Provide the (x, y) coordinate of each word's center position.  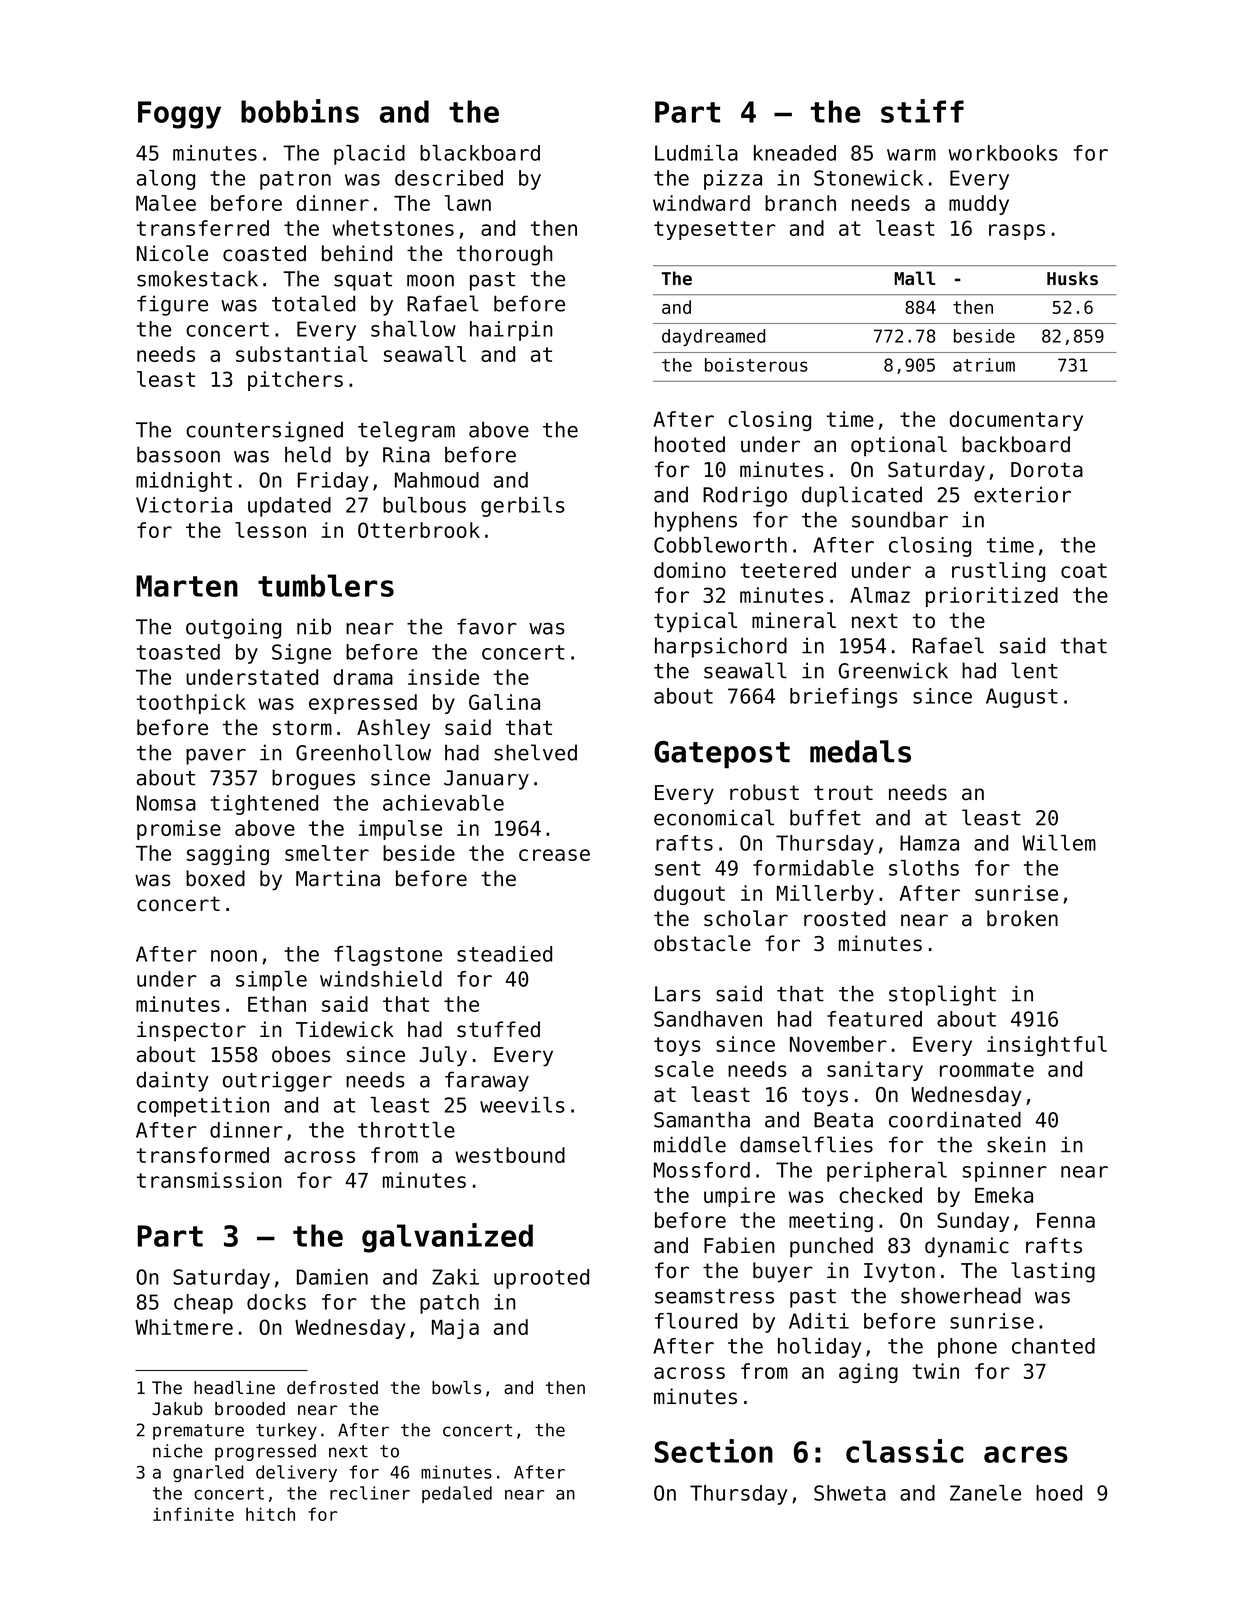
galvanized (447, 1238)
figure (172, 305)
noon (234, 956)
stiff (922, 111)
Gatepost (722, 755)
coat (1084, 570)
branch (800, 203)
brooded (250, 1409)
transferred (203, 228)
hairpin (511, 331)
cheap (203, 1304)
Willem (1059, 843)
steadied (504, 954)
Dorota (1047, 470)
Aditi (819, 1321)
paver (216, 757)
